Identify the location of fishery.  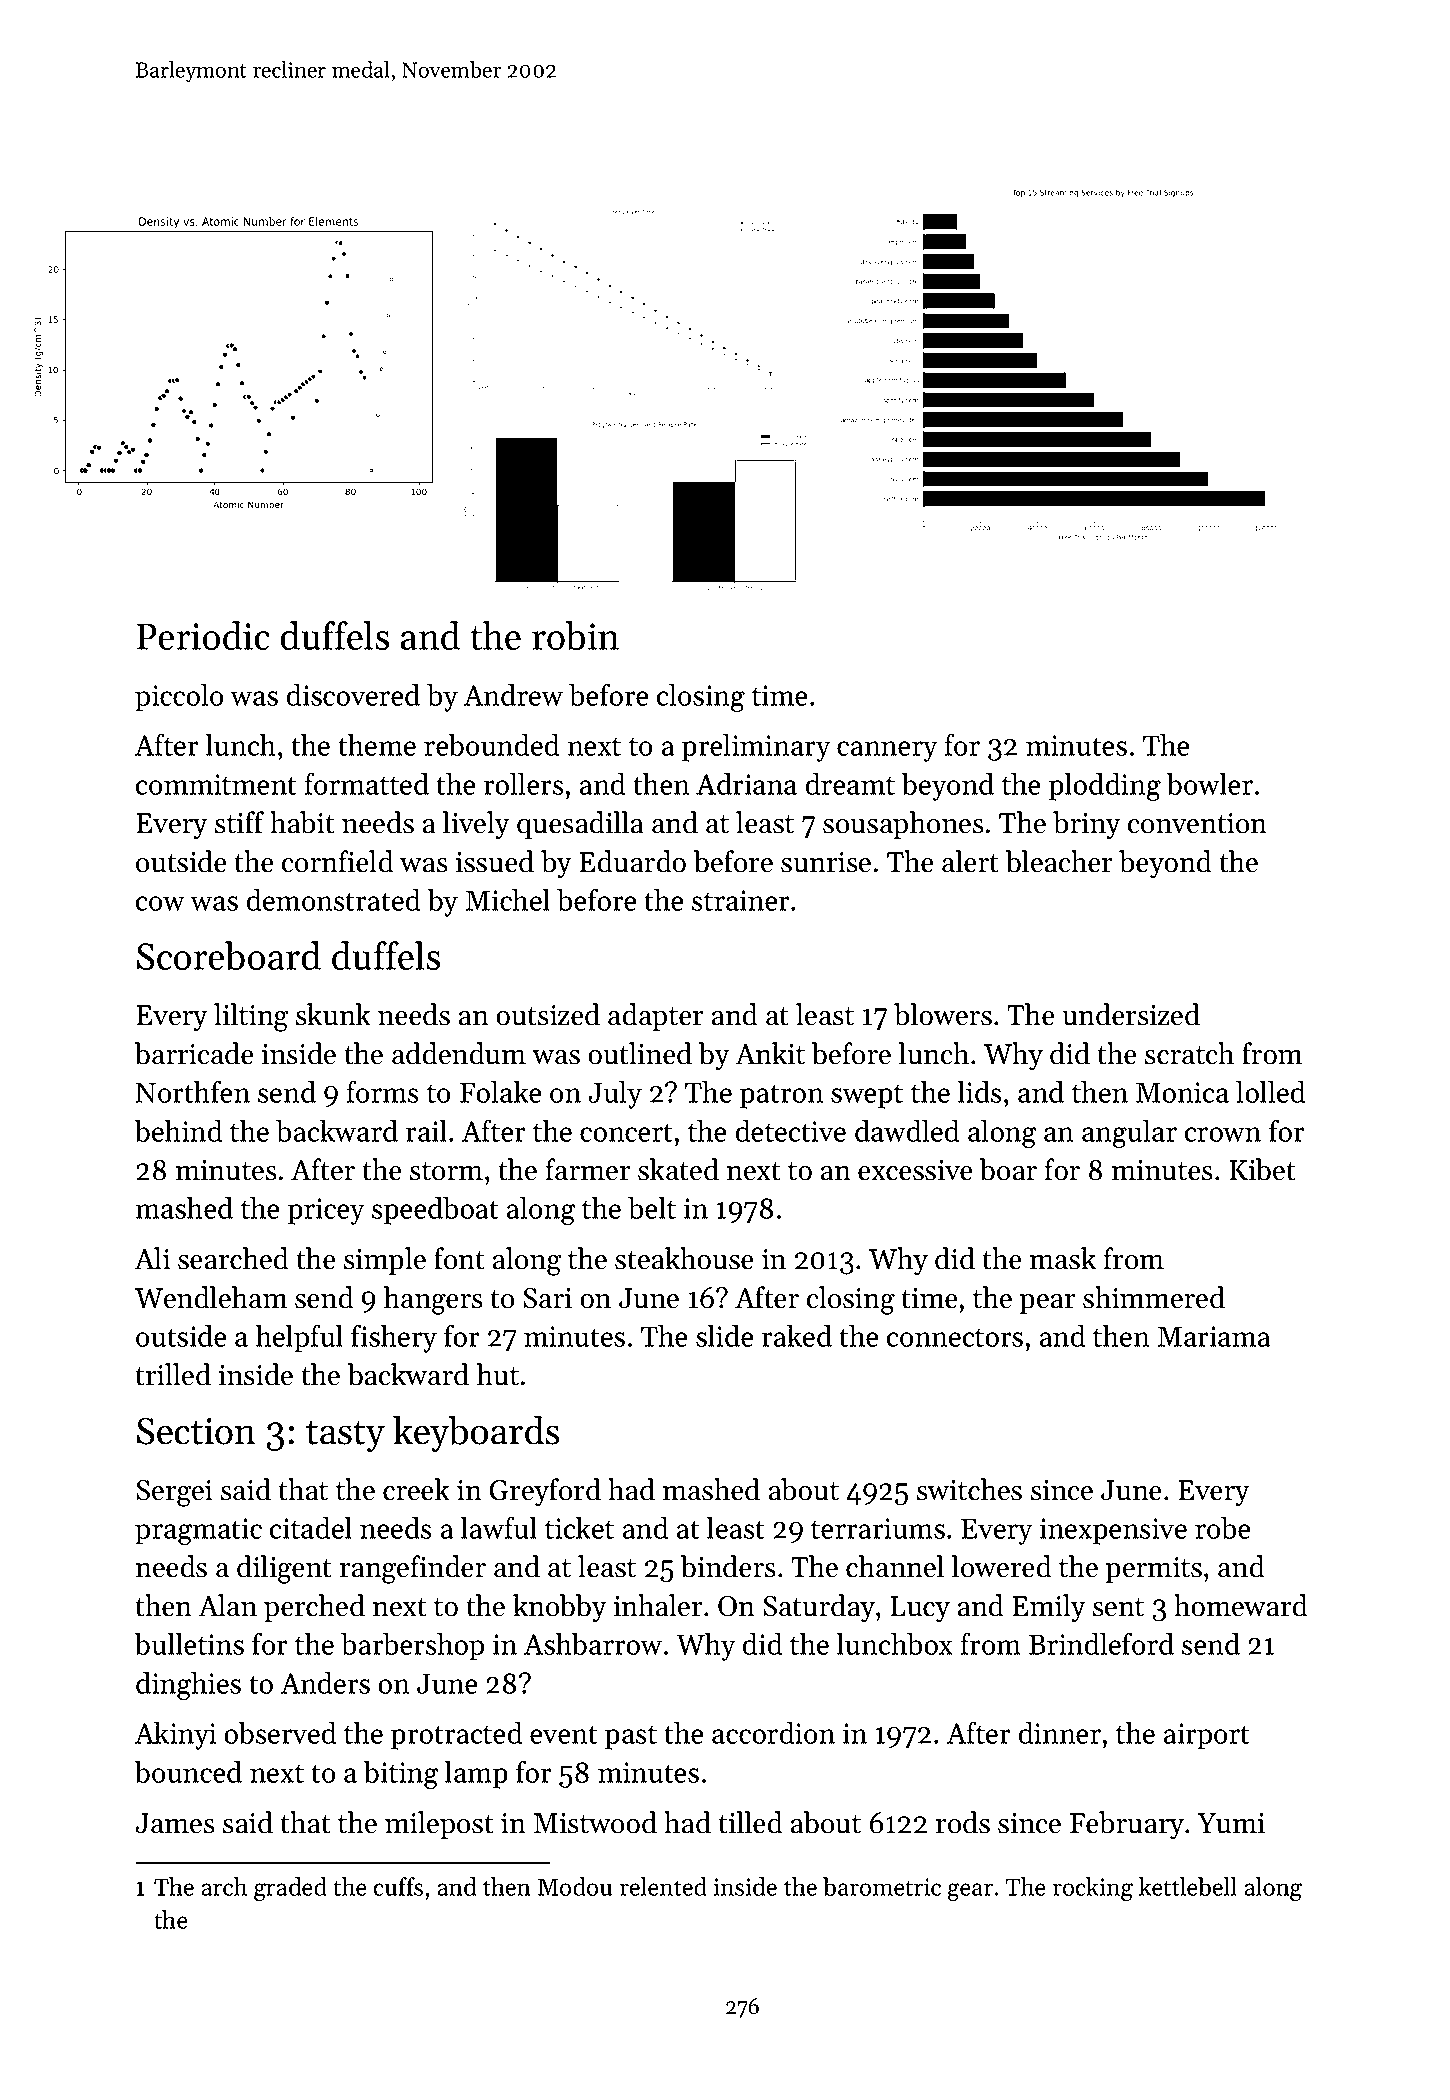
(394, 1338).
